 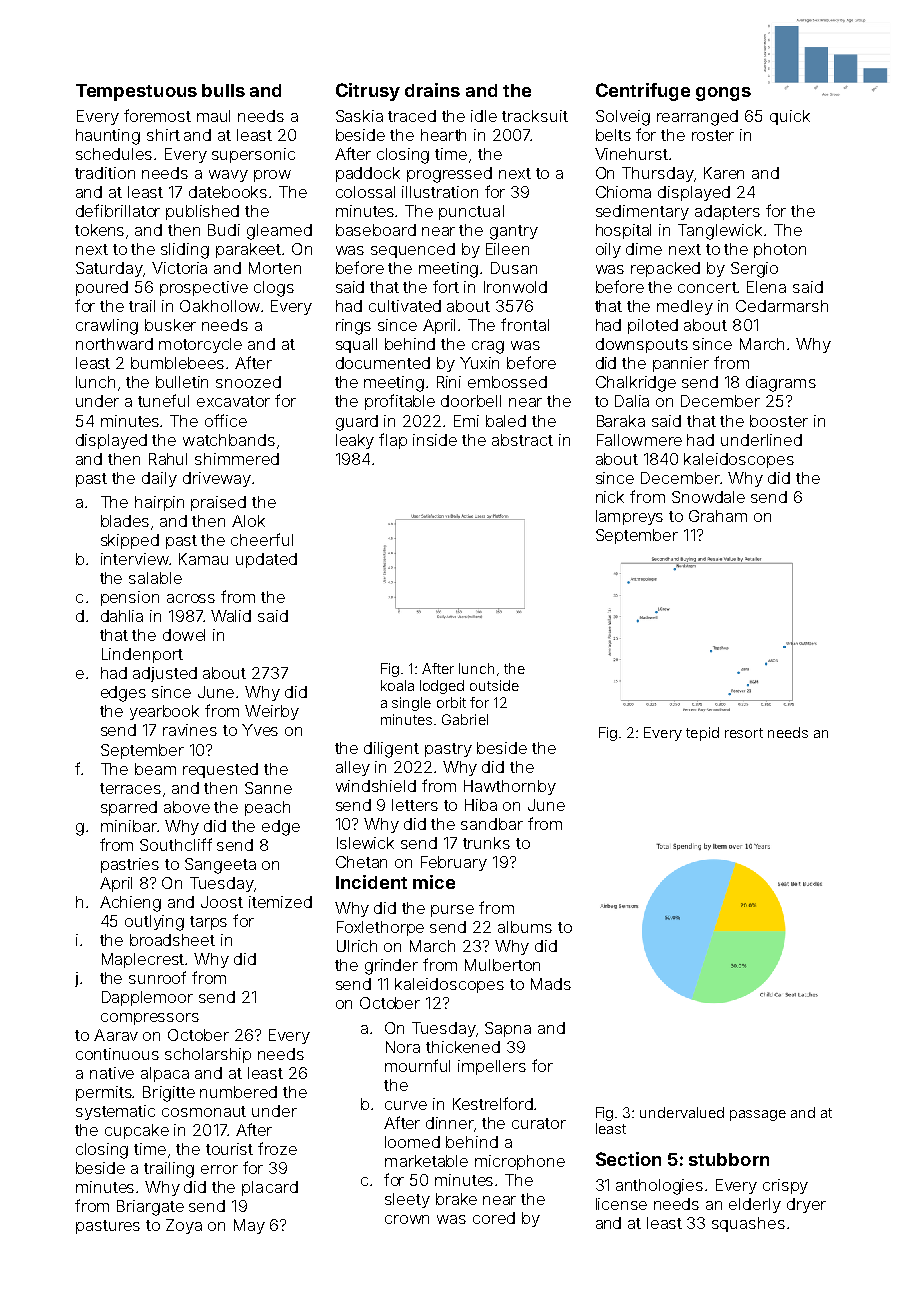 What do you see at coordinates (702, 734) in the screenshot?
I see `tepid` at bounding box center [702, 734].
